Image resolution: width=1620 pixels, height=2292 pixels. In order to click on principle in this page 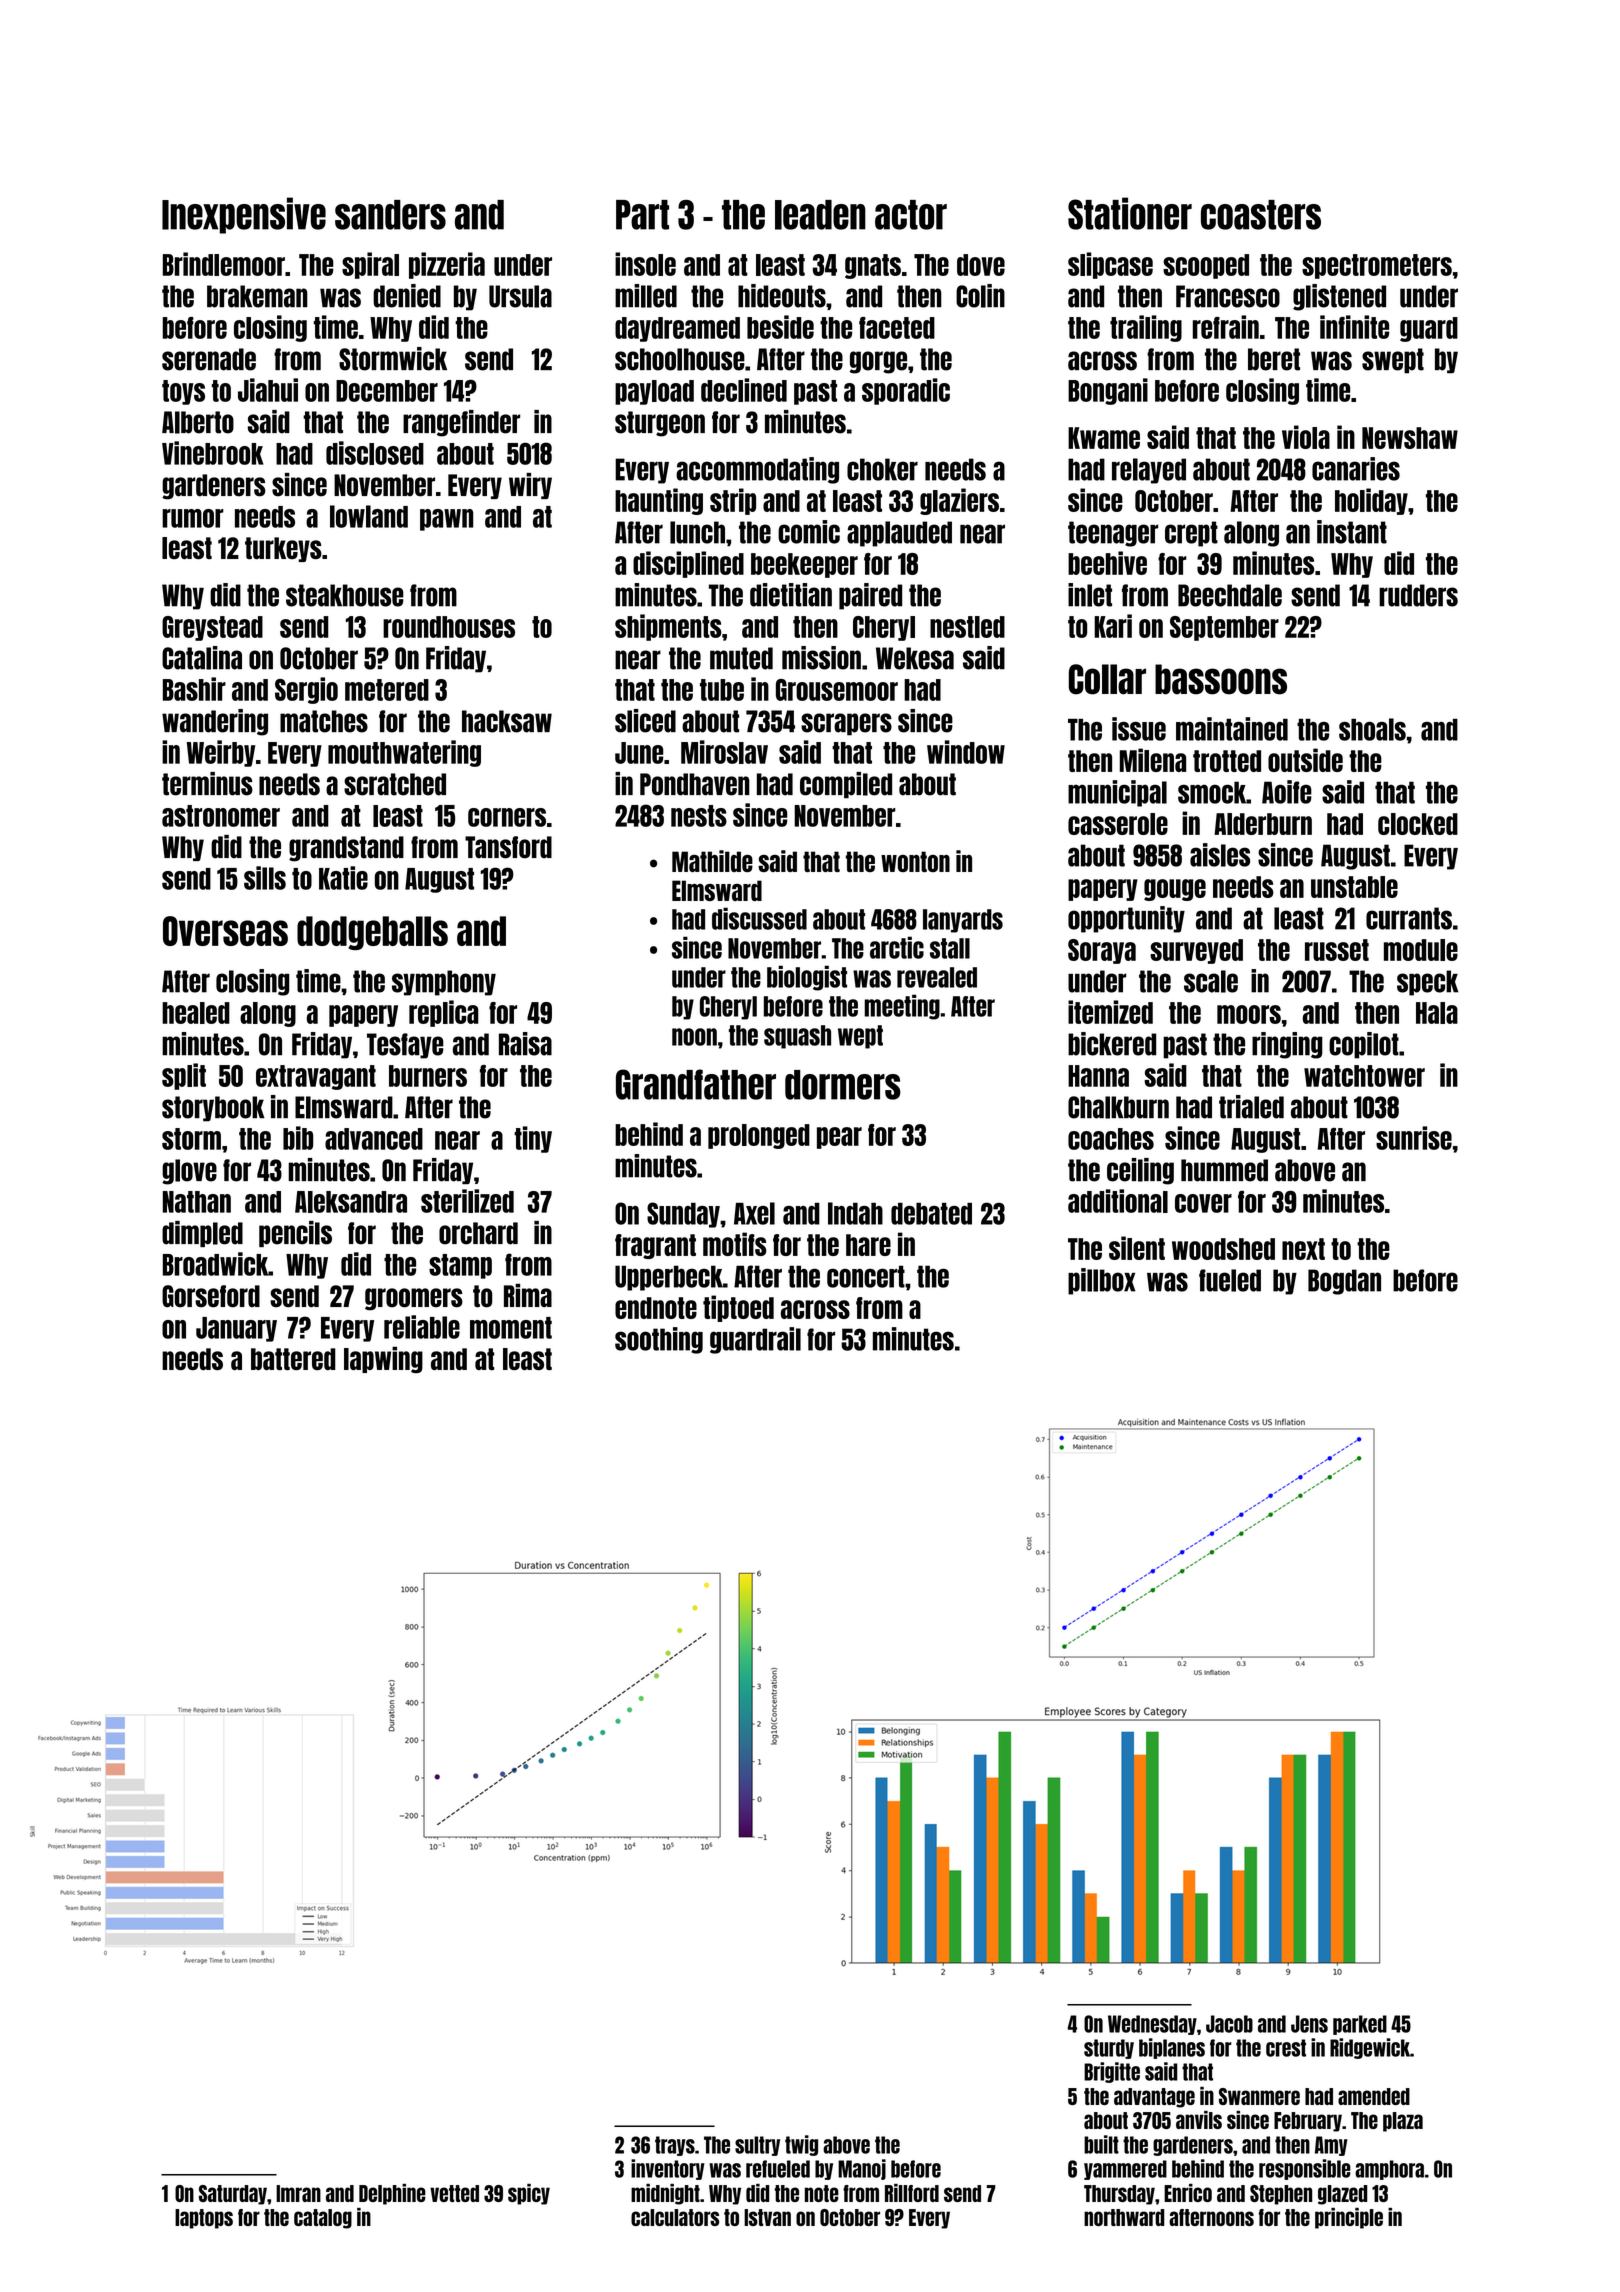, I will do `click(1349, 2218)`.
